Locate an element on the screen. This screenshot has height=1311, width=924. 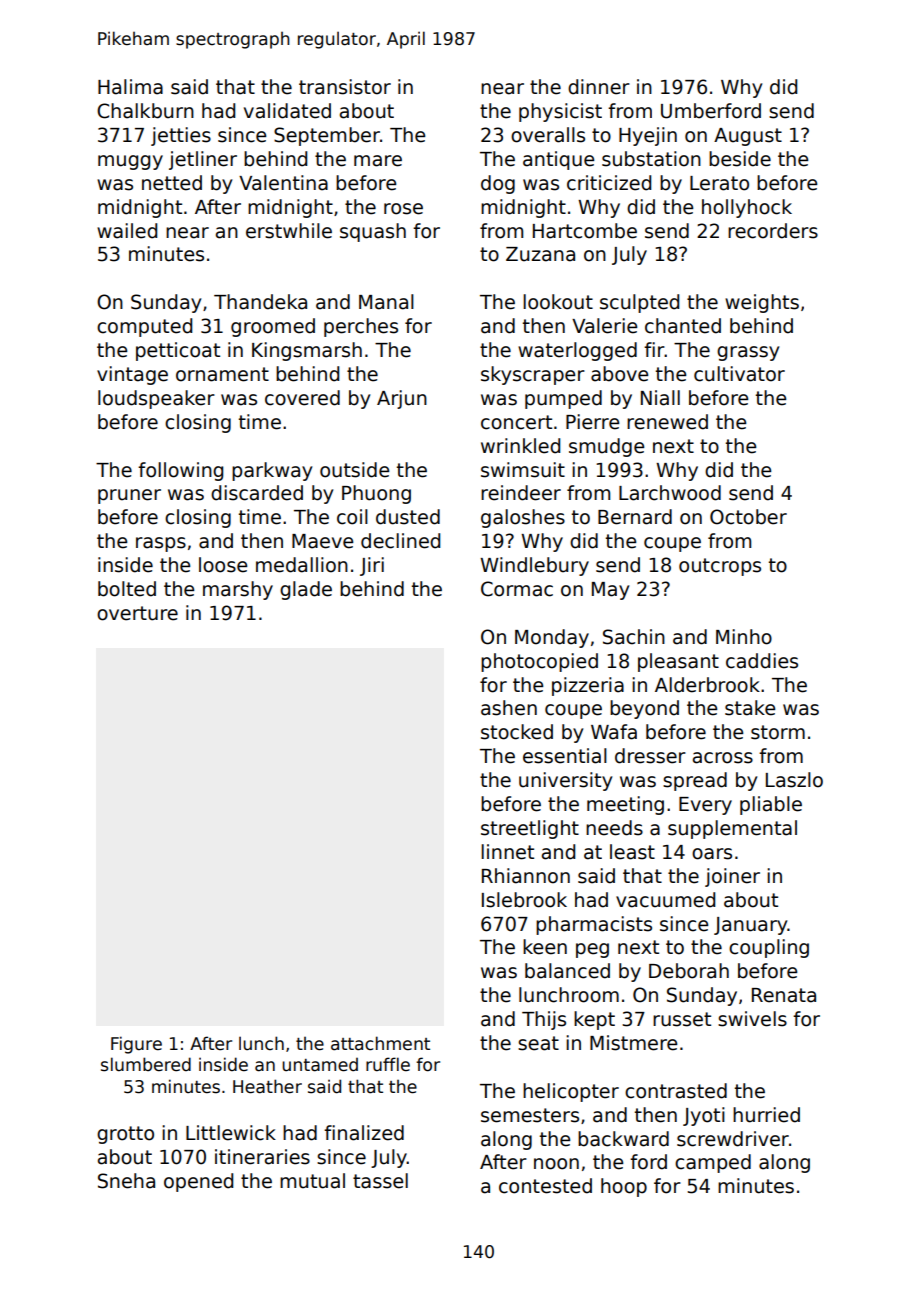
storm is located at coordinates (778, 732).
